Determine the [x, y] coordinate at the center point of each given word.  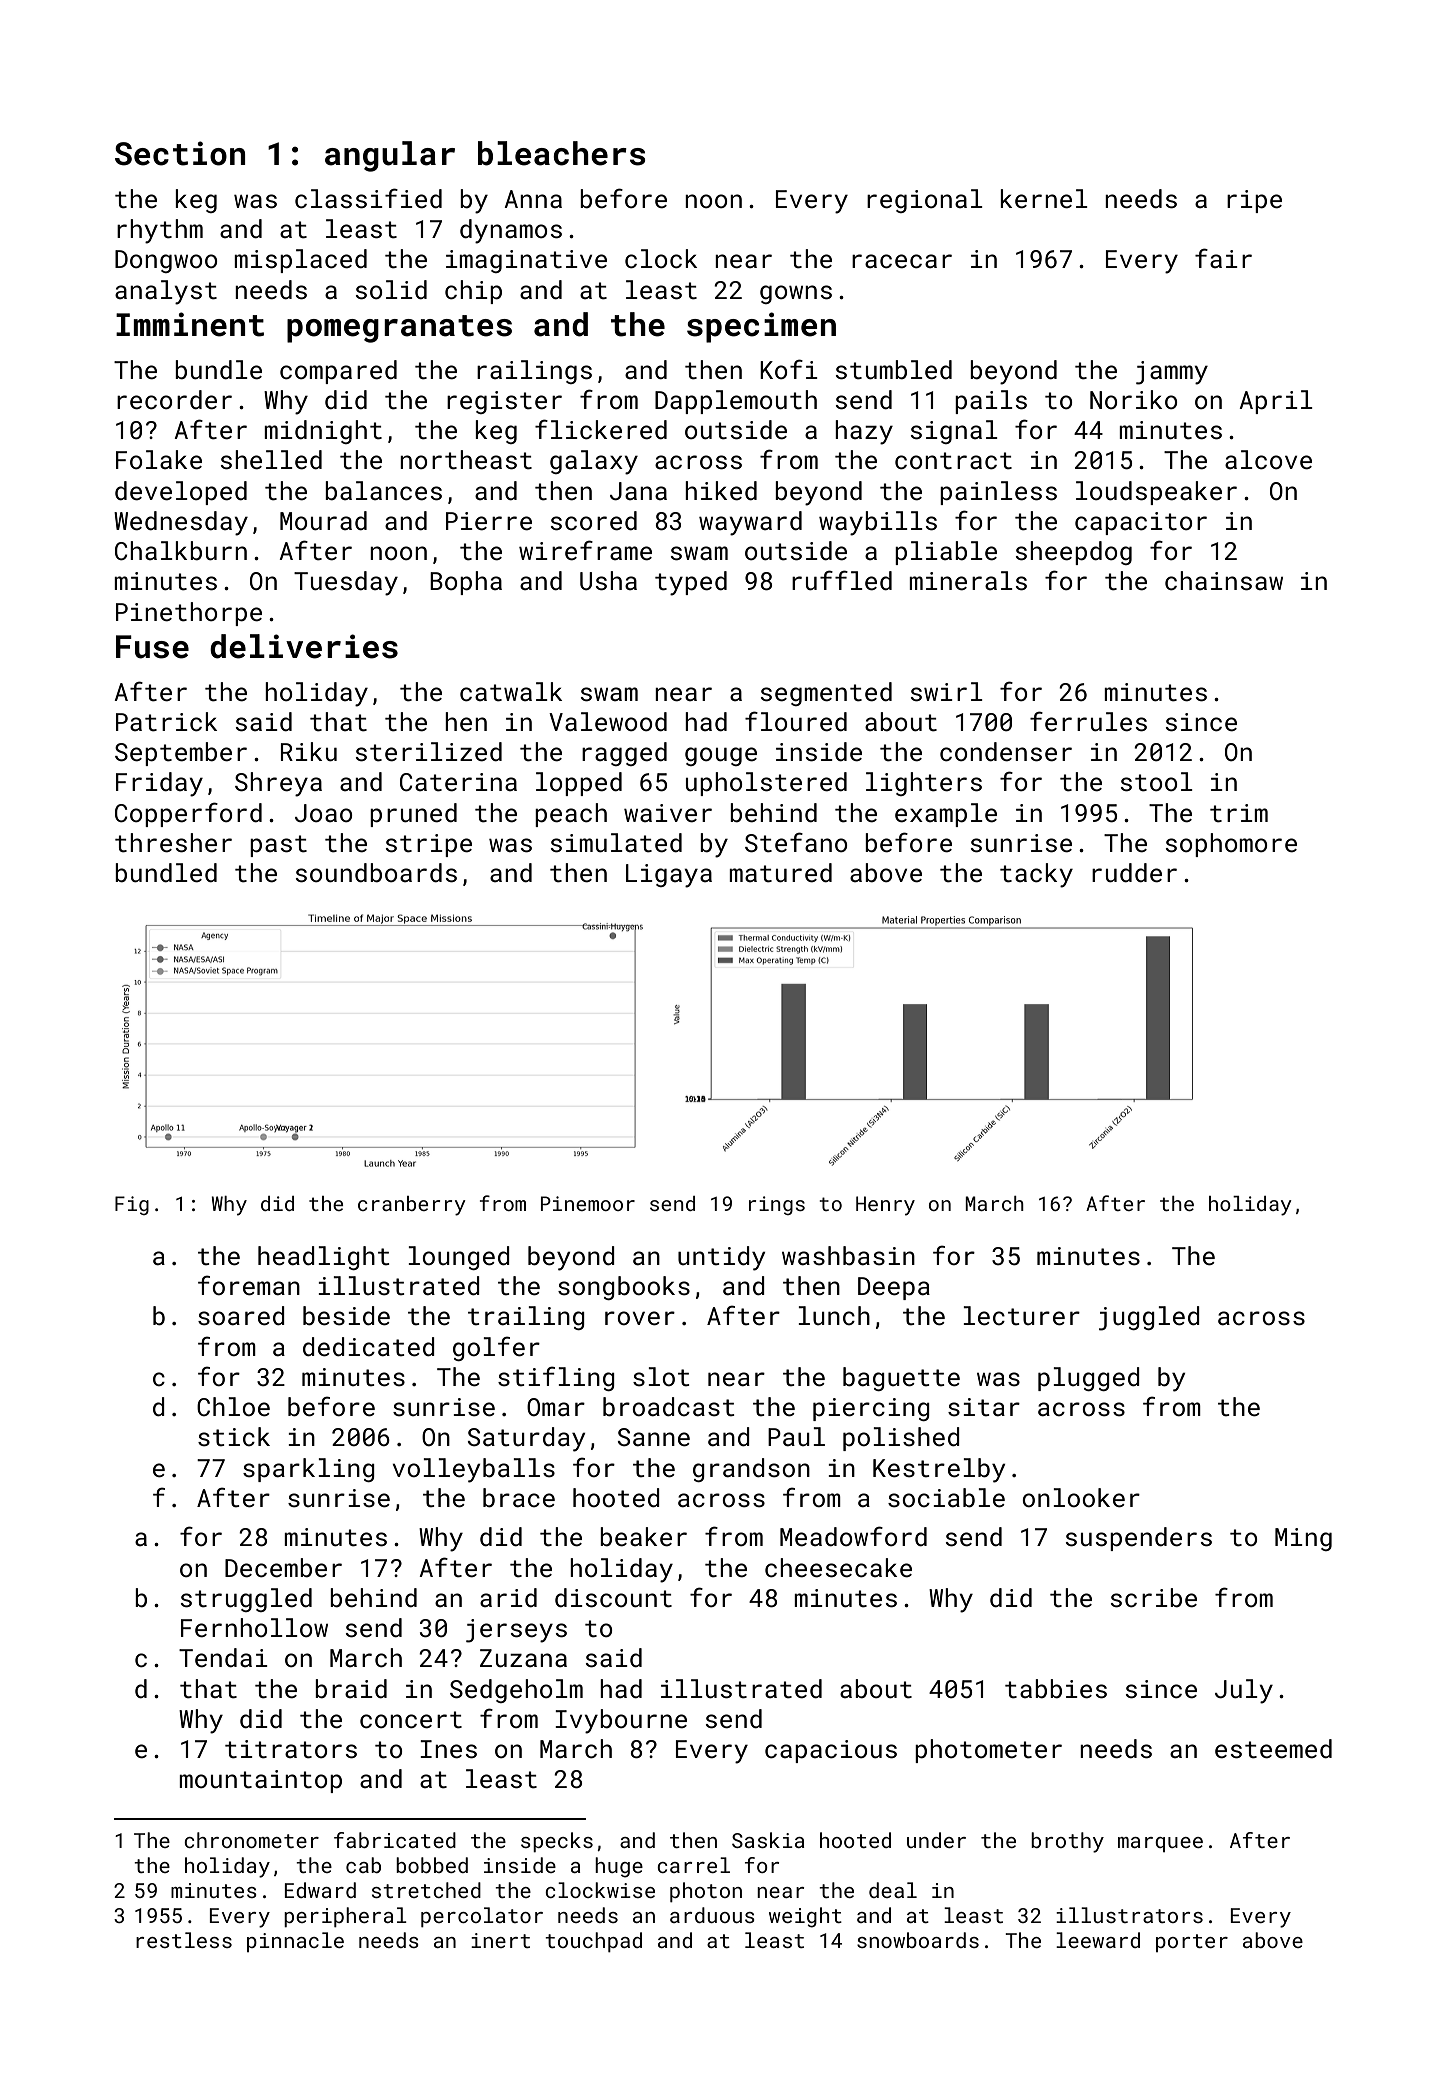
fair [1223, 258]
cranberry [411, 1206]
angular [390, 156]
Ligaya [669, 876]
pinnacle [295, 1942]
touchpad [593, 1942]
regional [925, 201]
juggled [1149, 1318]
